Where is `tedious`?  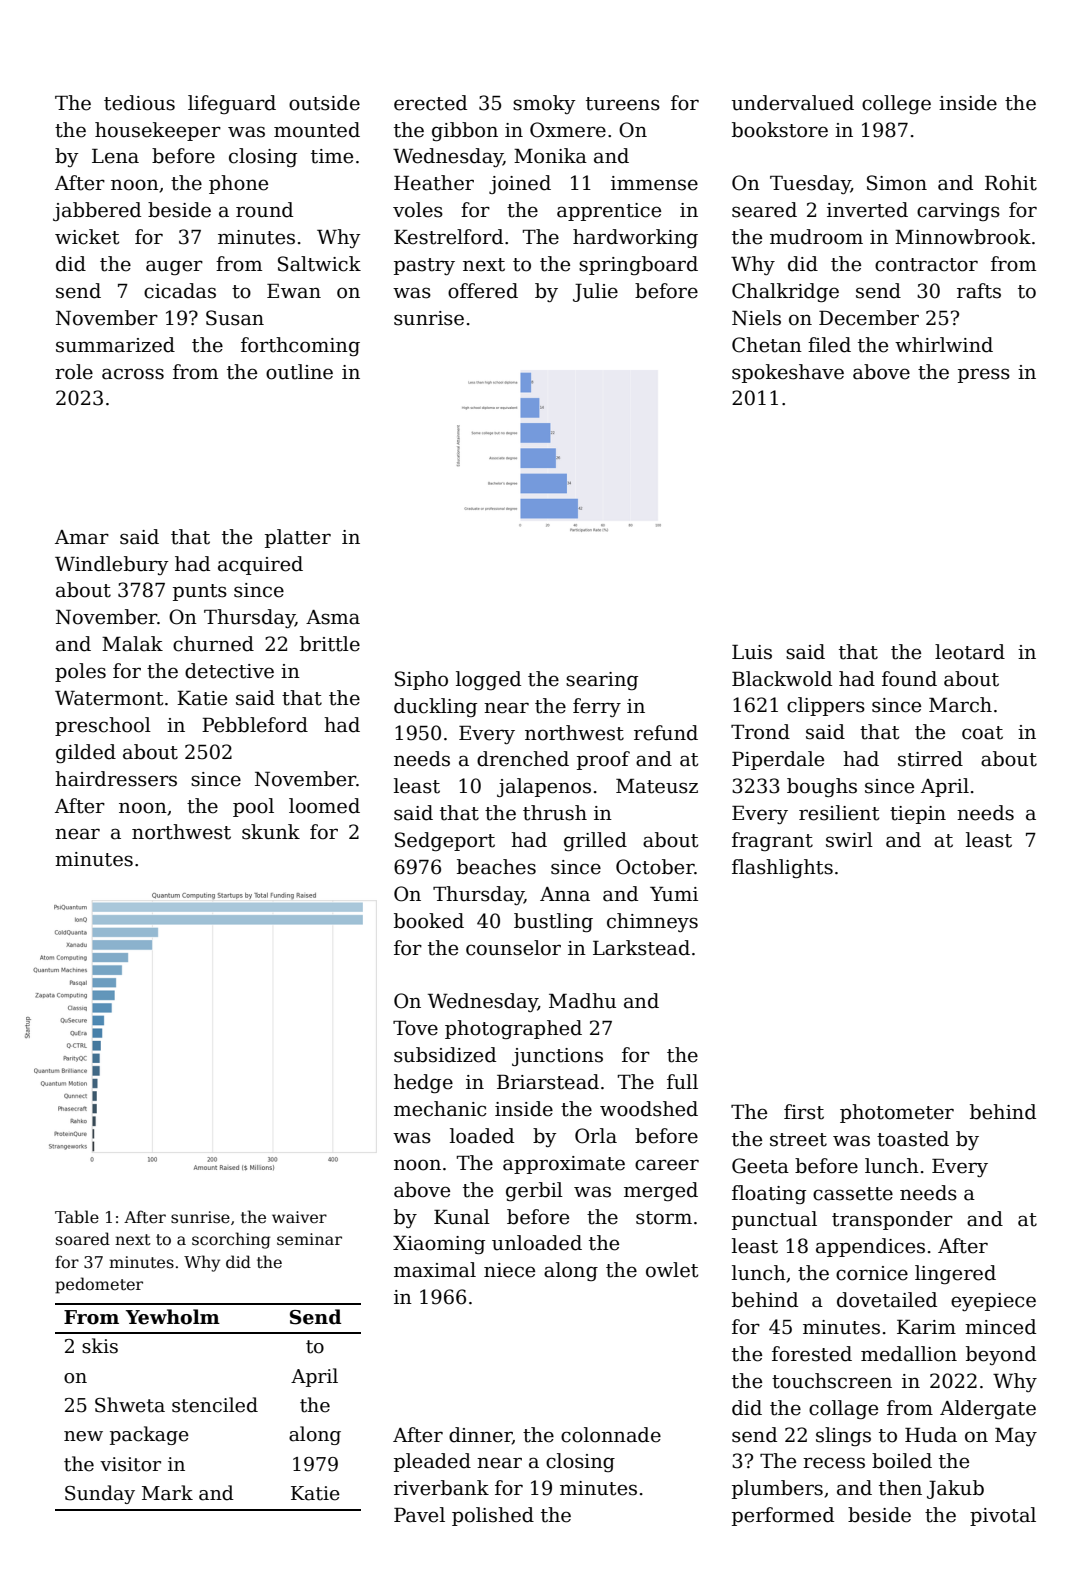 tedious is located at coordinates (139, 103).
